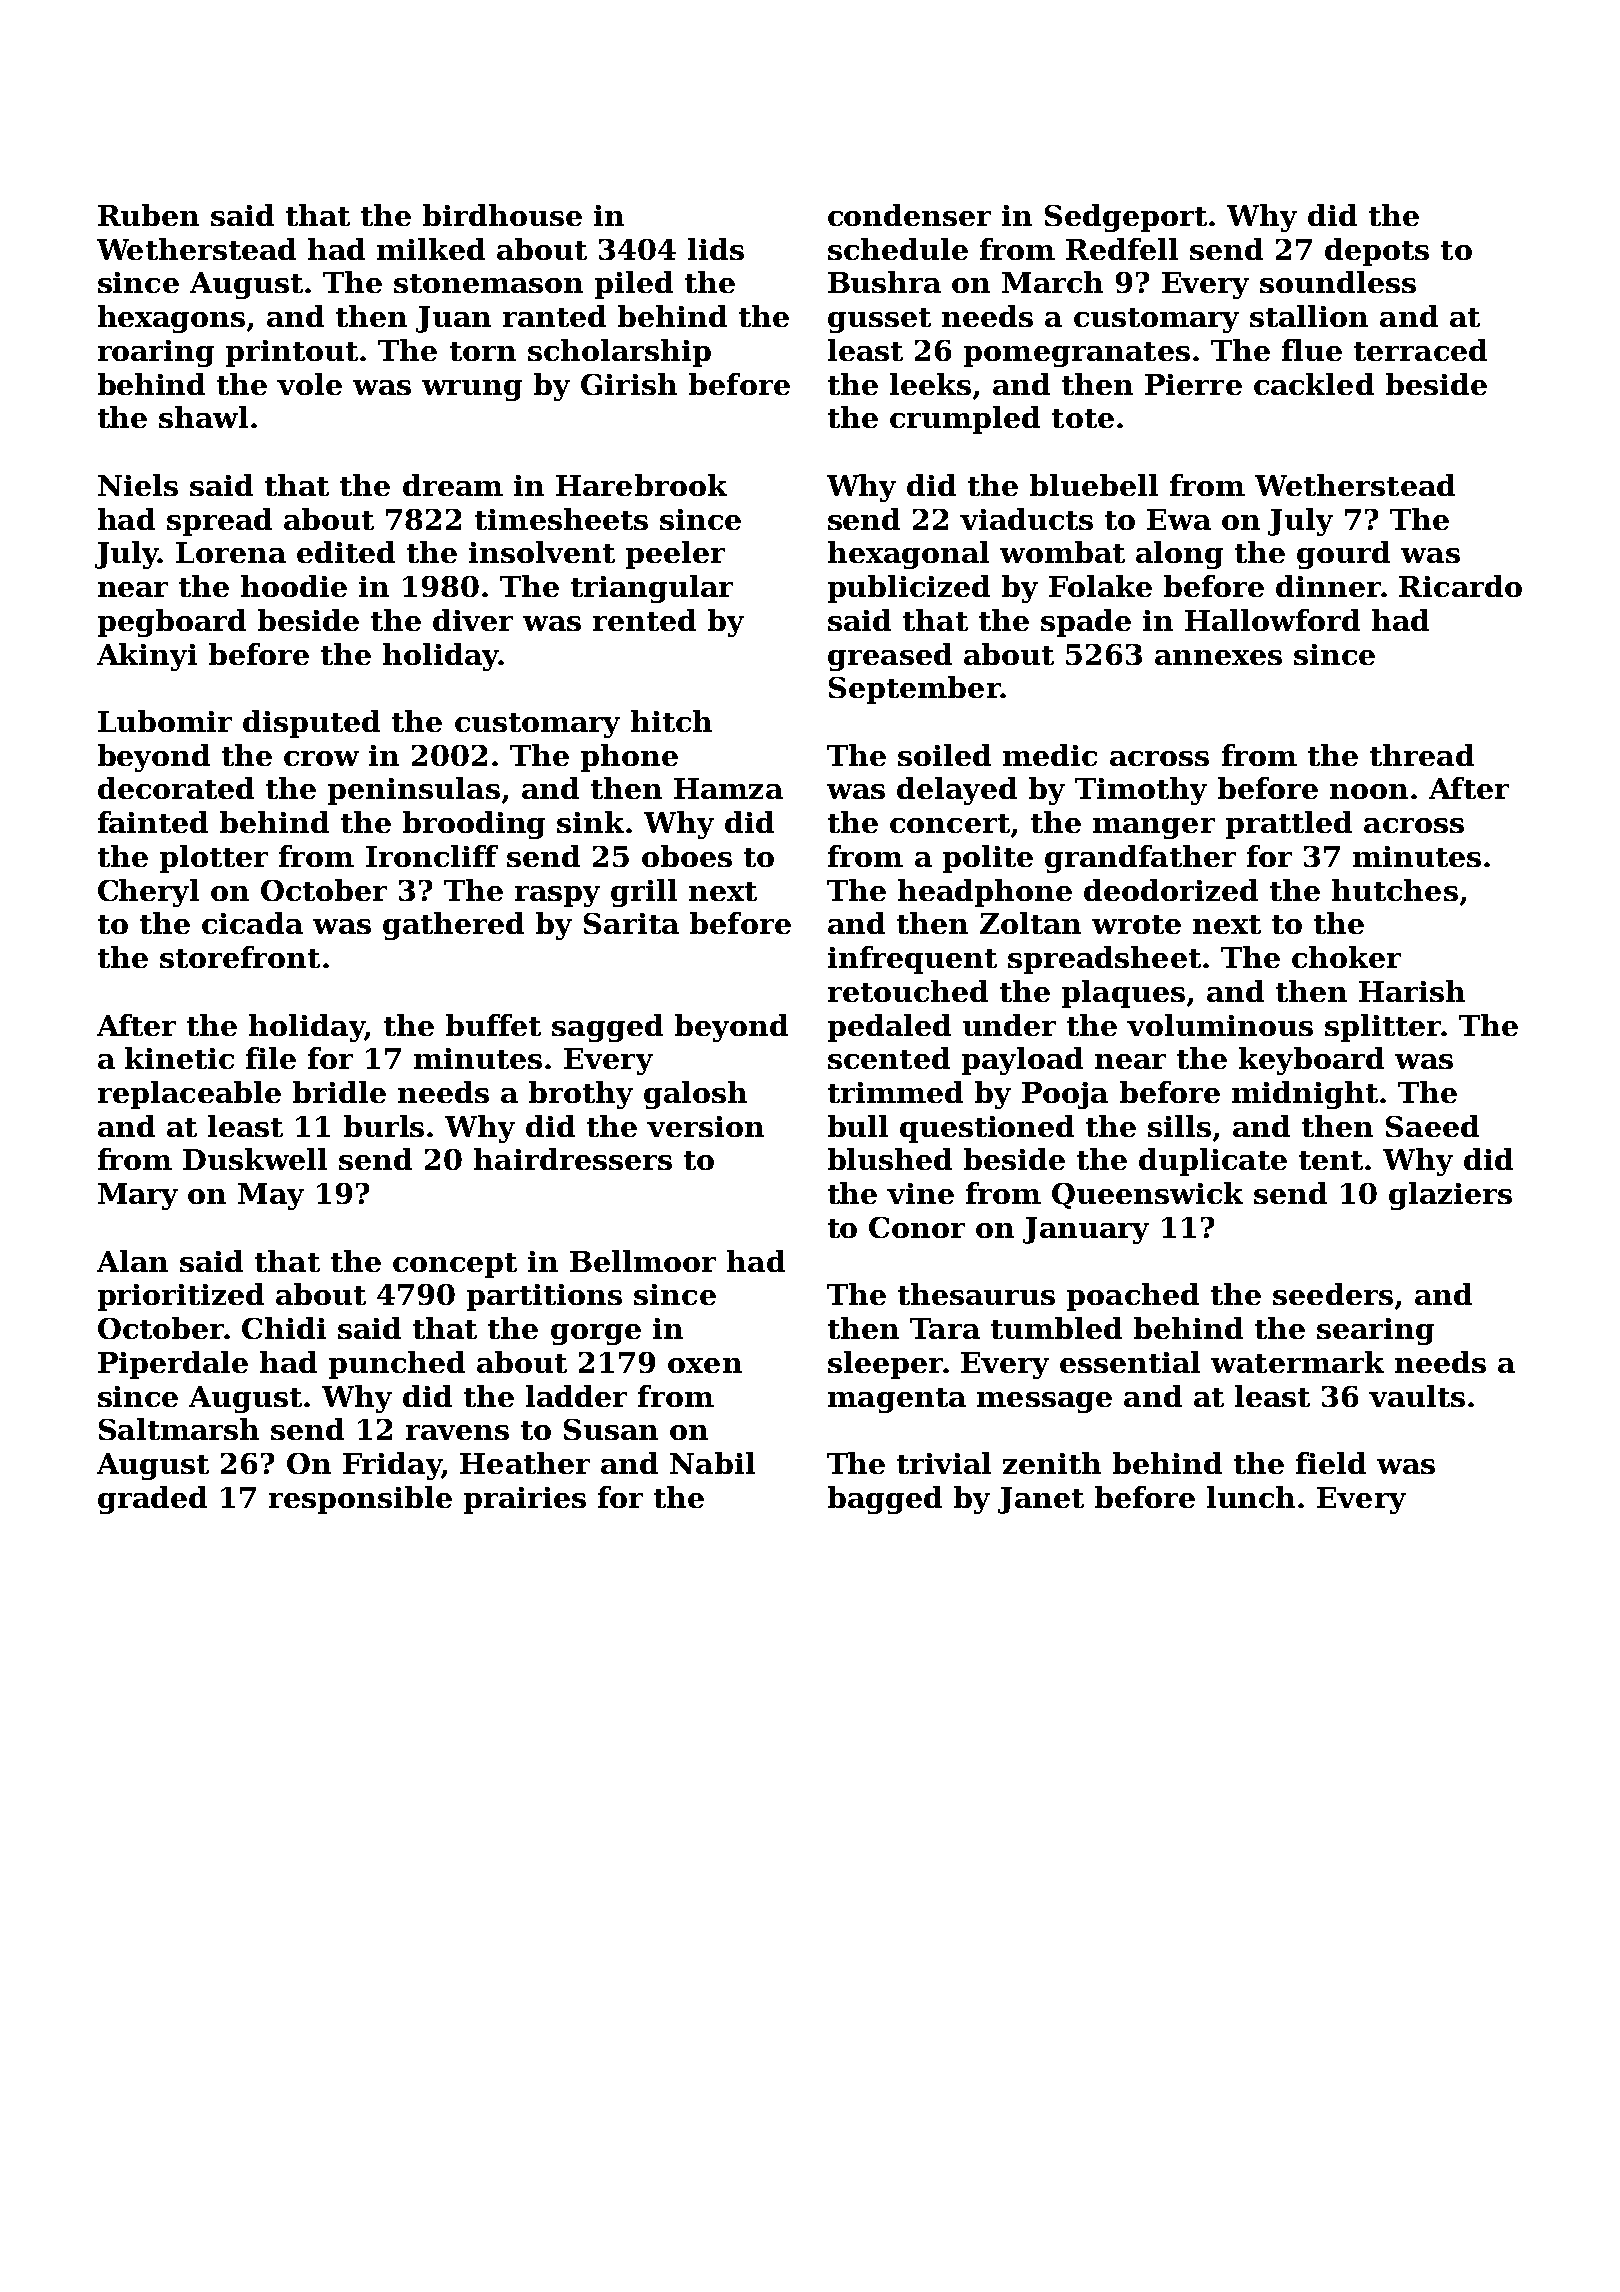  What do you see at coordinates (179, 1058) in the page?
I see `kinetic` at bounding box center [179, 1058].
